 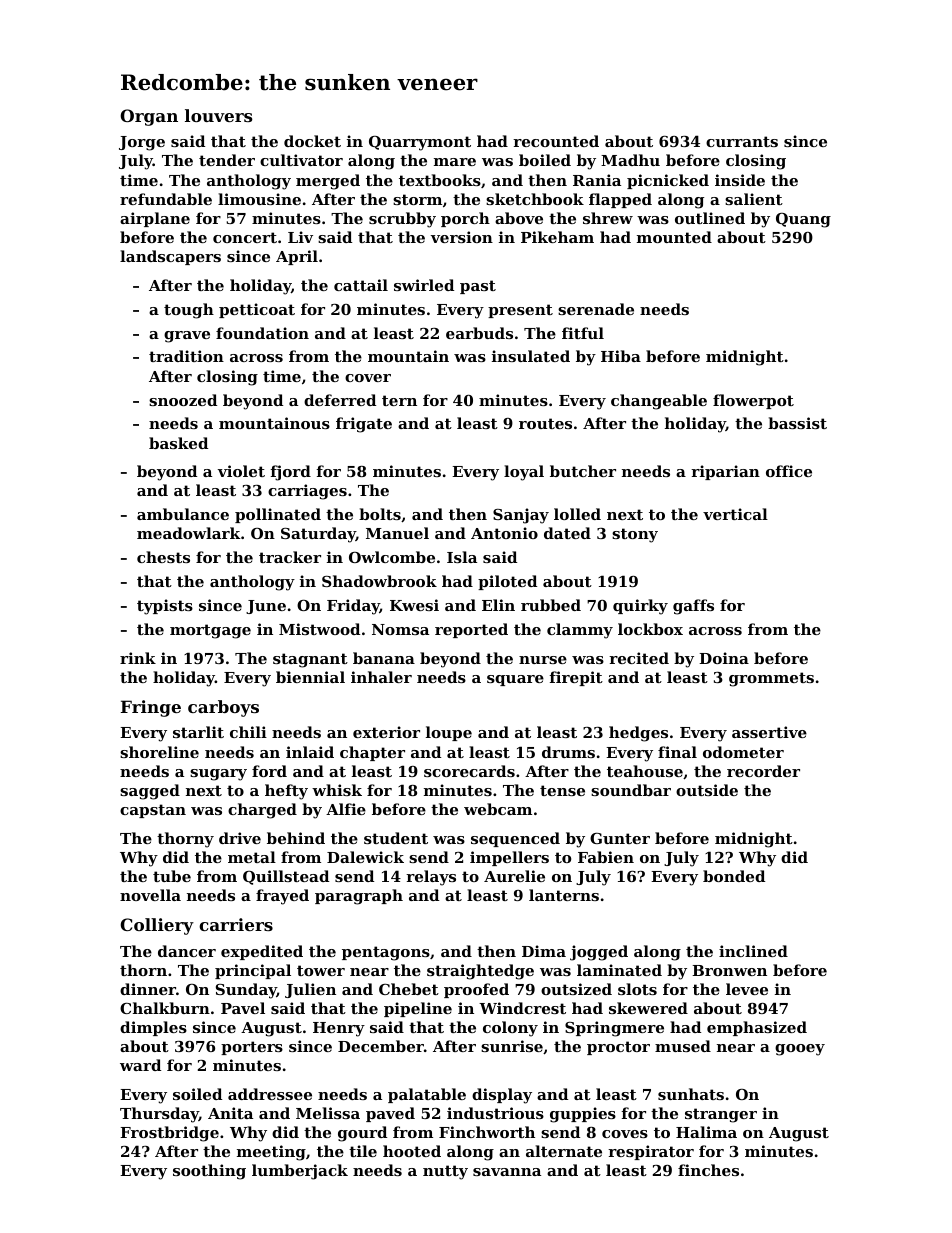 I want to click on Organ, so click(x=149, y=117).
